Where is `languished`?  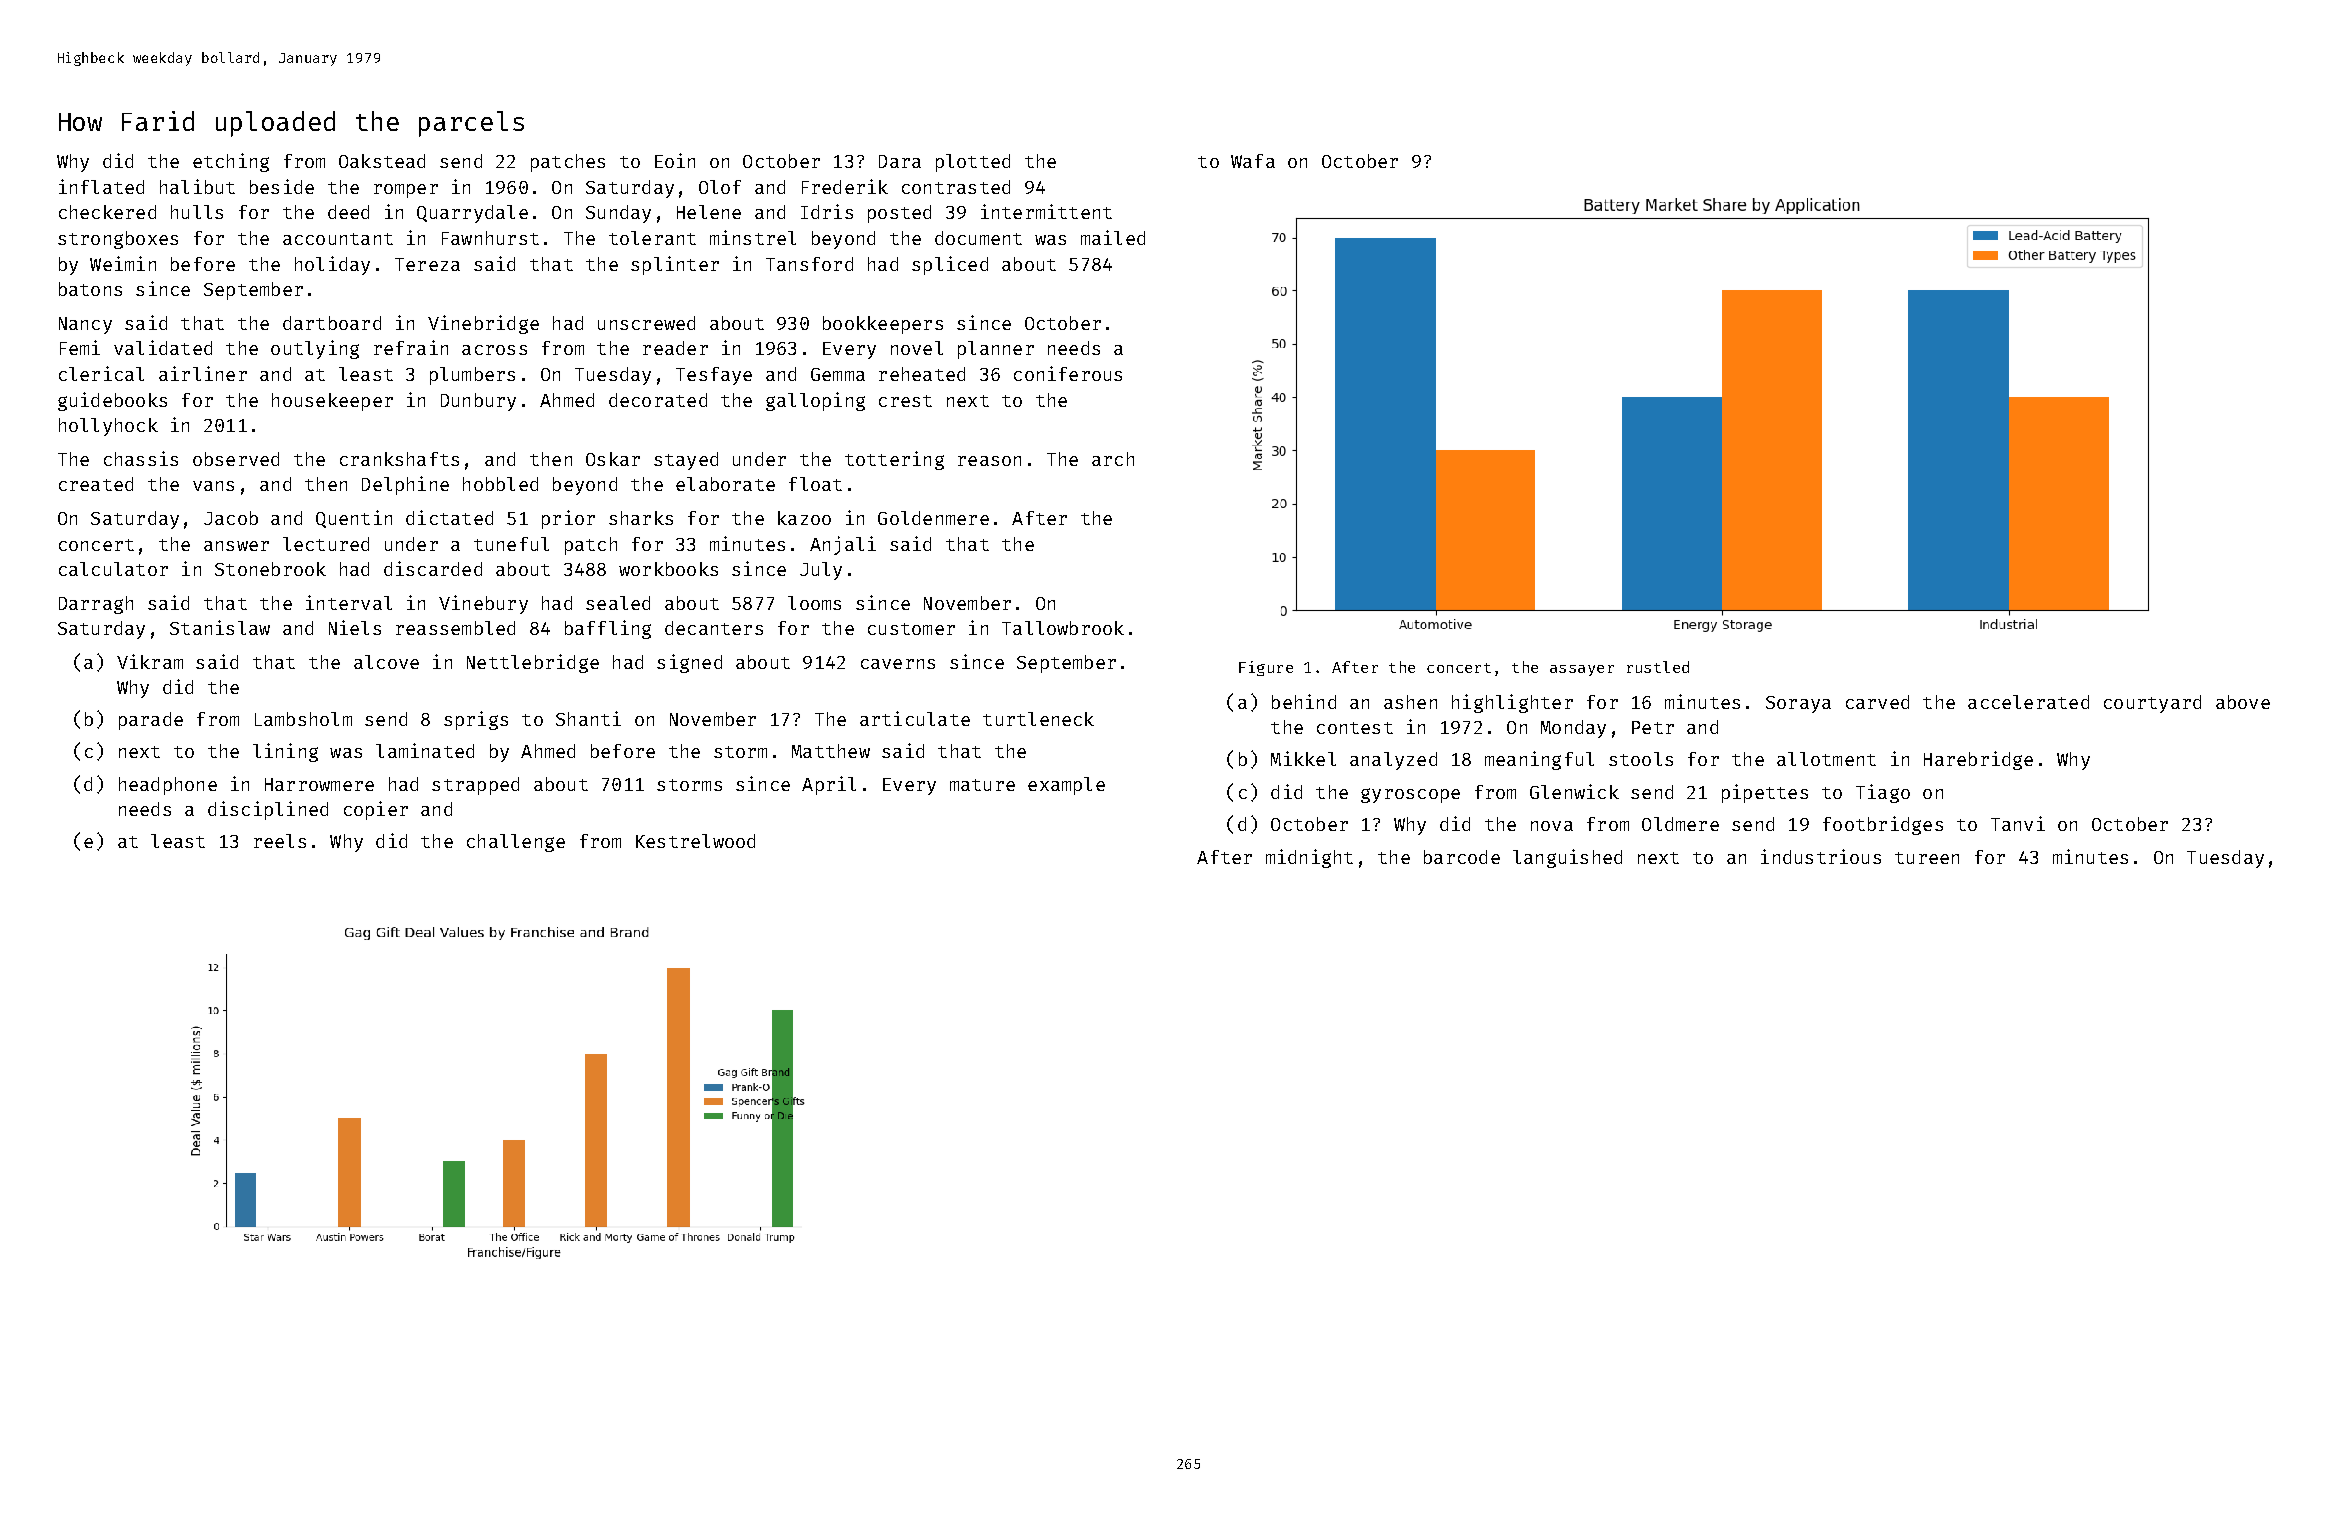 languished is located at coordinates (1567, 858).
